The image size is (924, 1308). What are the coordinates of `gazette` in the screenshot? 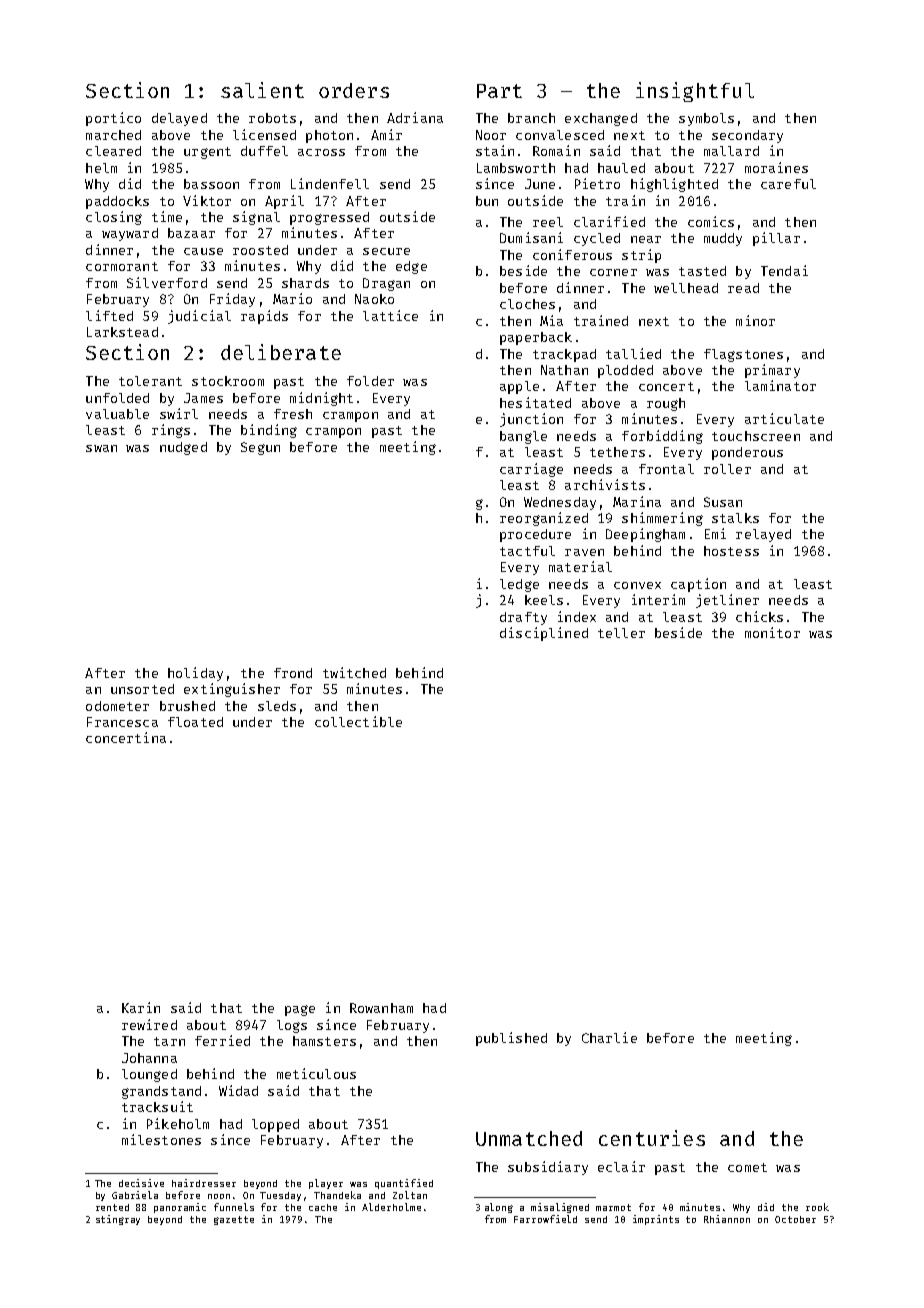 It's located at (234, 1220).
